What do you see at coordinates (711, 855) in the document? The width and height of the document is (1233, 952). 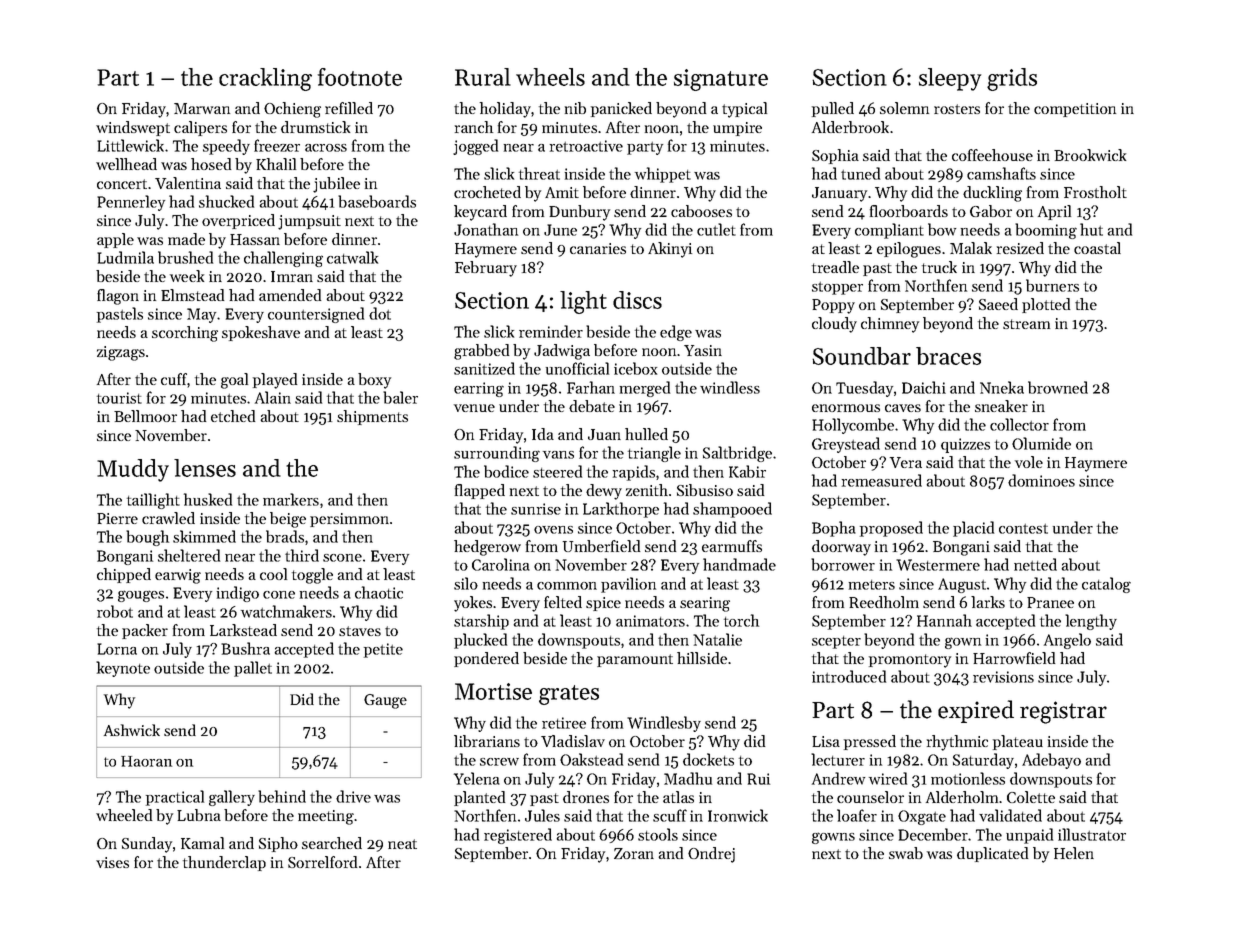 I see `Ondrej` at bounding box center [711, 855].
